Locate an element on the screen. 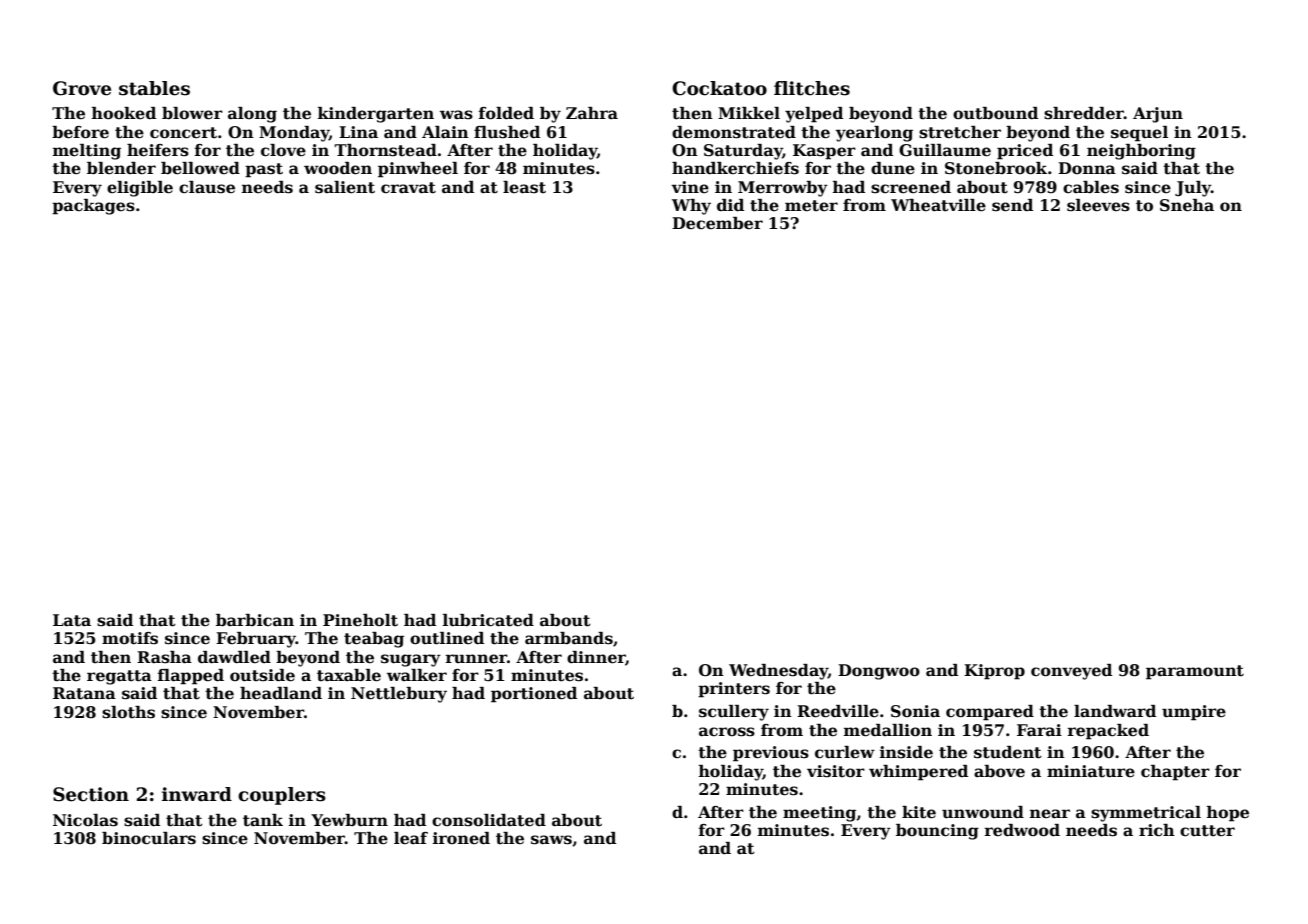 This screenshot has width=1308, height=924. saws is located at coordinates (551, 840).
